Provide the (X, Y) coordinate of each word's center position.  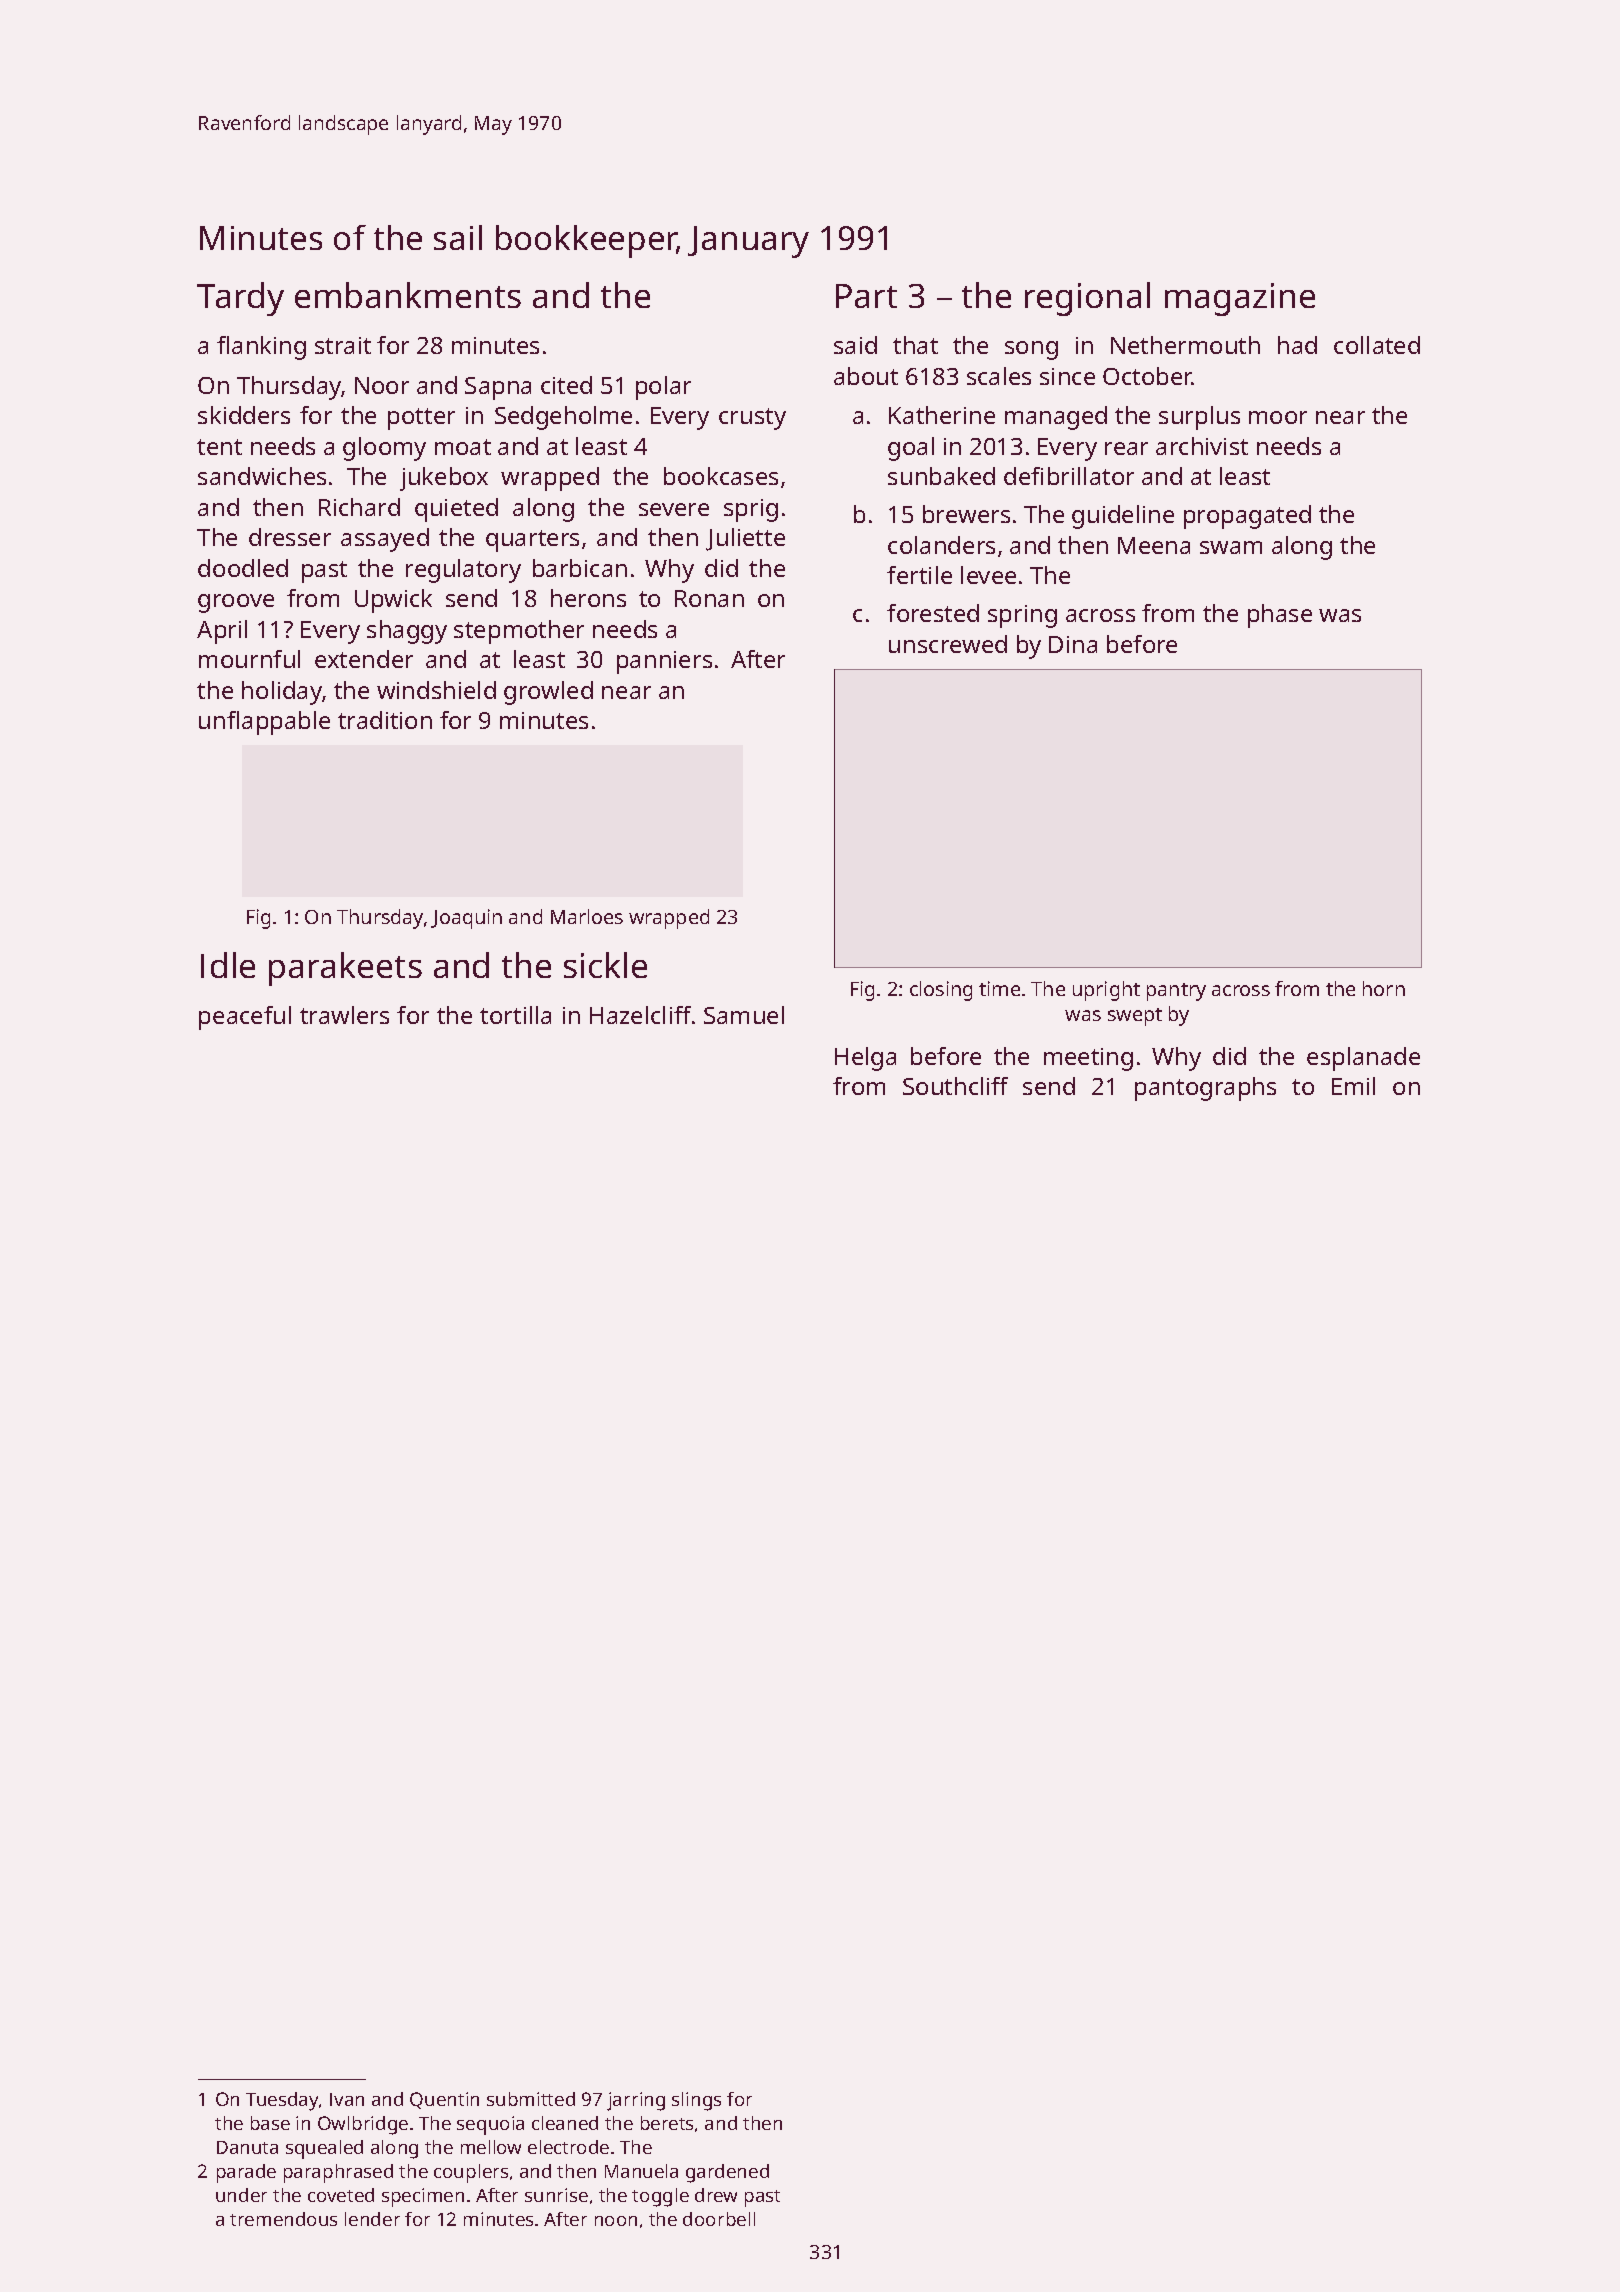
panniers (664, 662)
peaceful (245, 1018)
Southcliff (955, 1086)
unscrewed (948, 644)
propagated (1247, 517)
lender (372, 2219)
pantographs (1205, 1089)
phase (1280, 616)
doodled (243, 568)
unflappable (264, 723)
